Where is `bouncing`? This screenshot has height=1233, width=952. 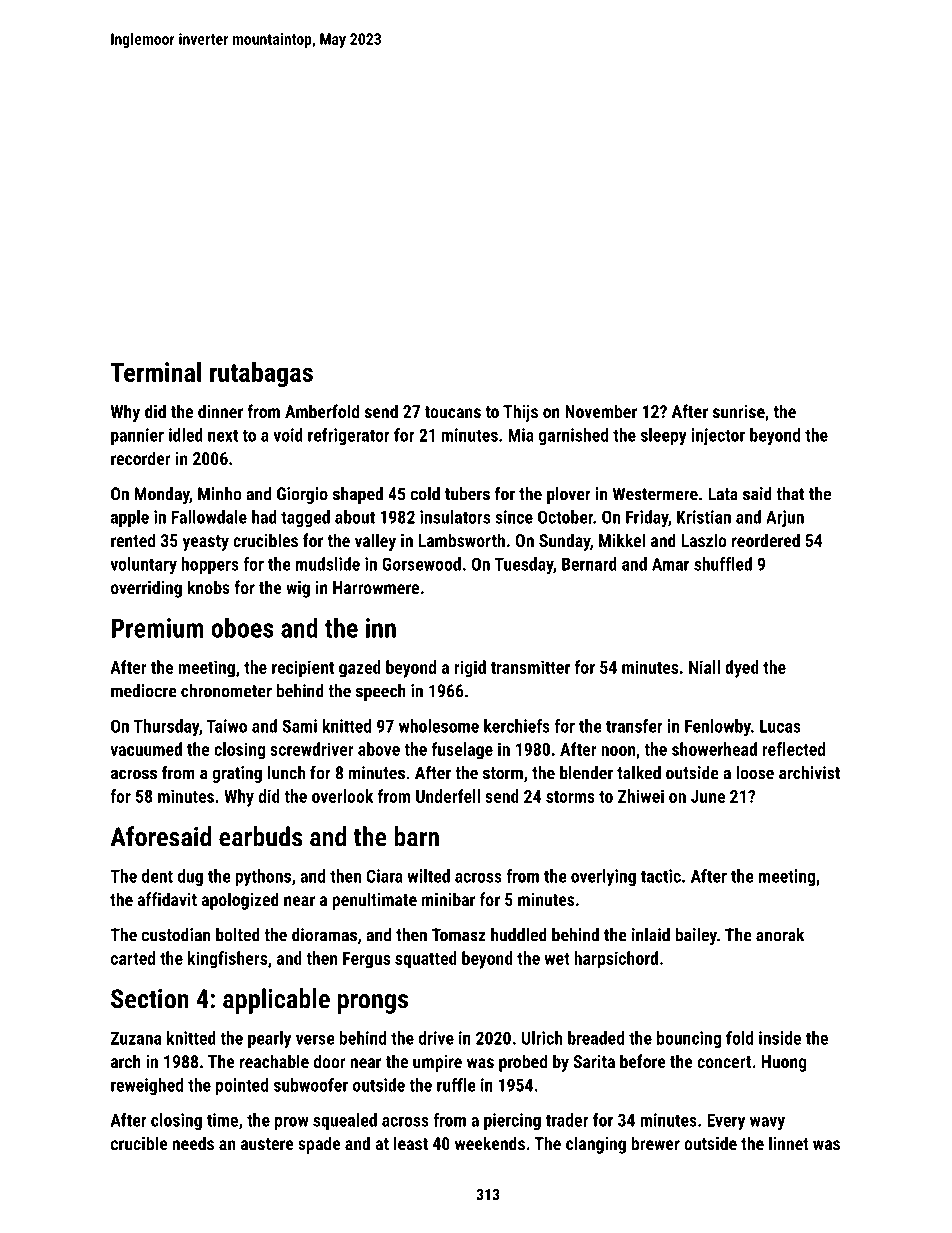 bouncing is located at coordinates (689, 1039).
